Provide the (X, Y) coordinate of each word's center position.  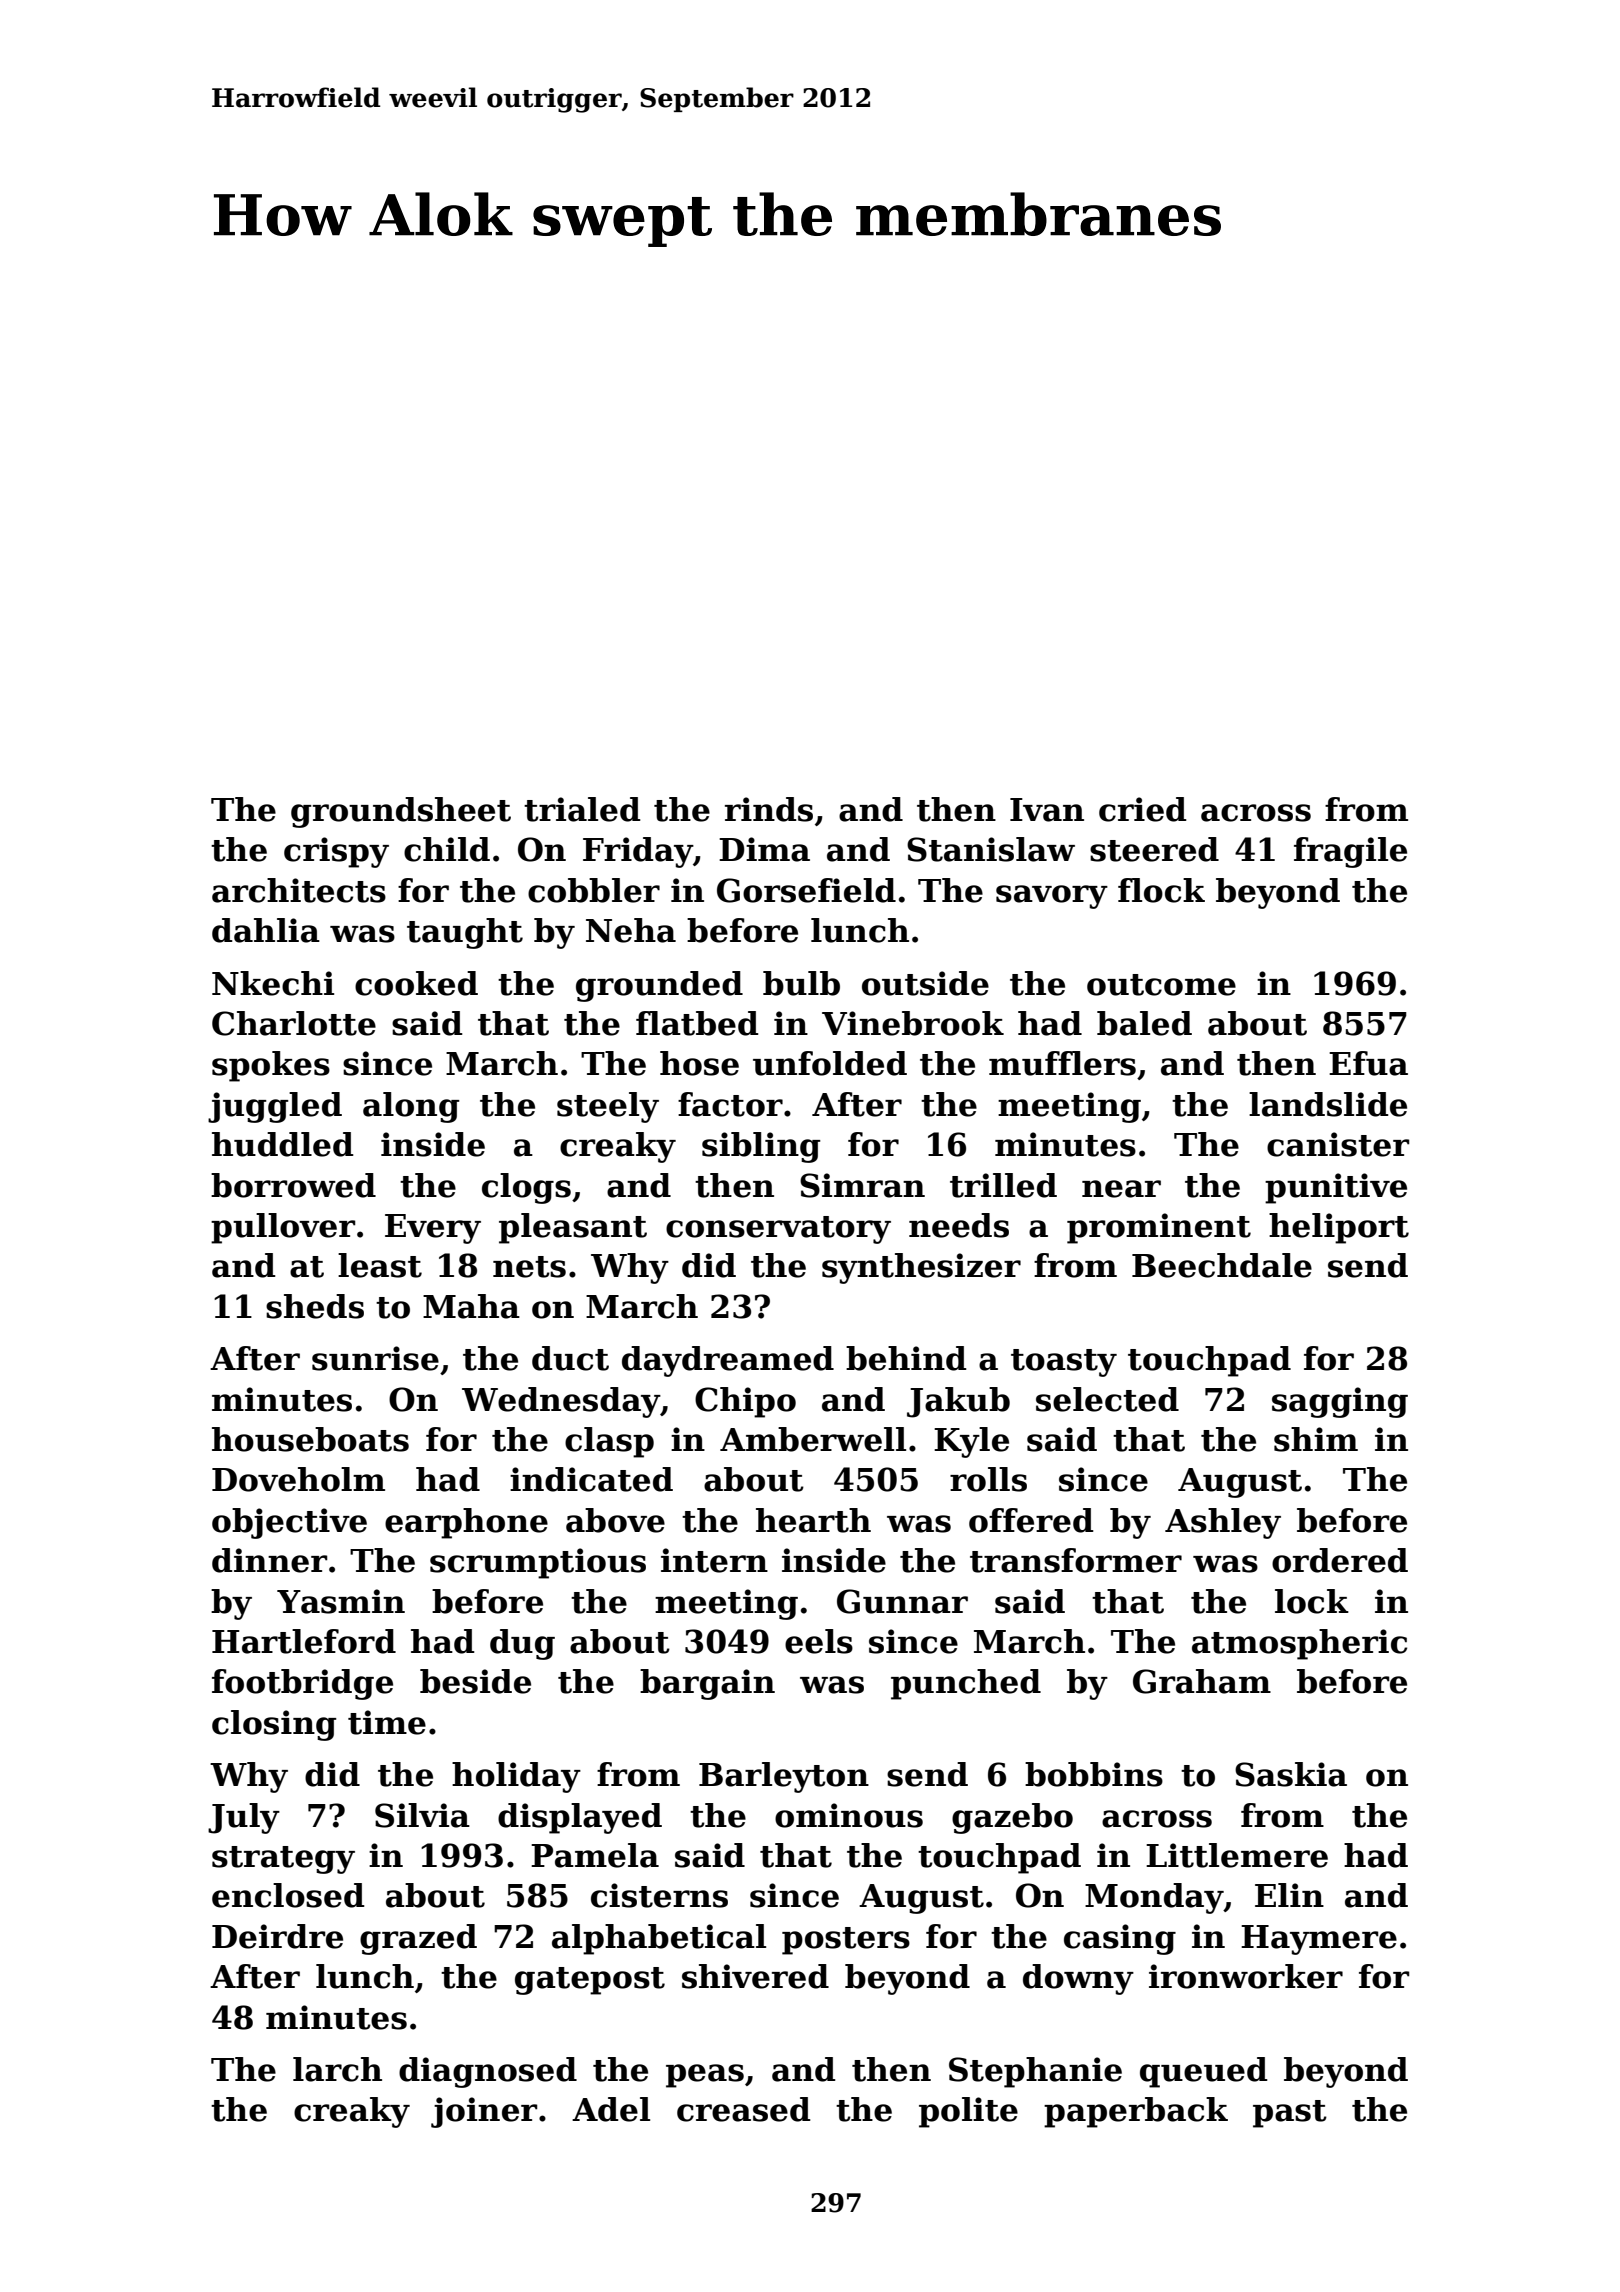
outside (925, 983)
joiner (484, 2112)
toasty (1064, 1363)
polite (968, 2112)
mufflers (1062, 1063)
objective (289, 1523)
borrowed (293, 1185)
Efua (1368, 1063)
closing (274, 1725)
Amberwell (813, 1439)
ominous (849, 1815)
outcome (1161, 985)
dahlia (266, 930)
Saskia (1291, 1774)
